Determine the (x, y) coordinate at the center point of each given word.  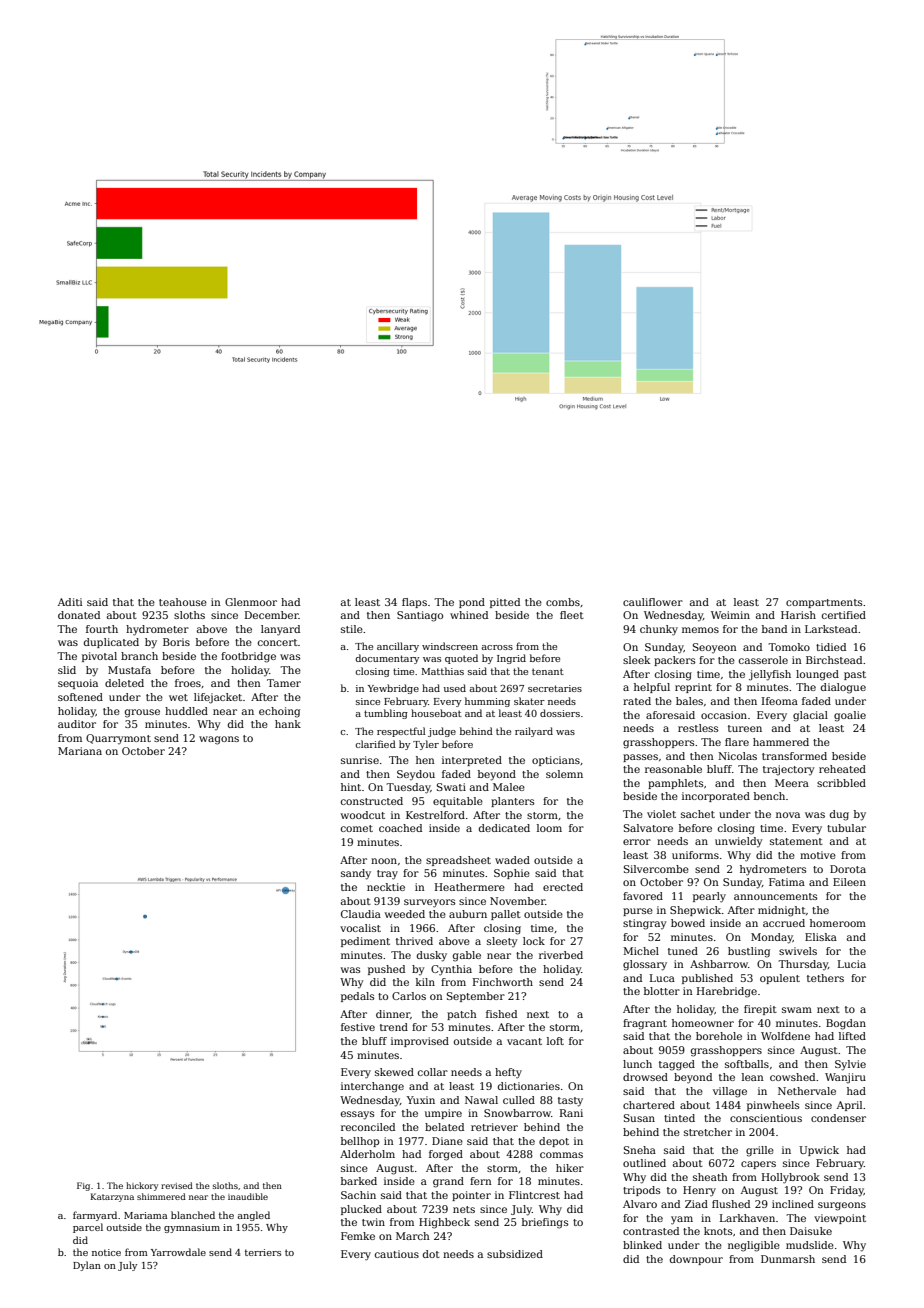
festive (358, 1027)
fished (501, 1014)
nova (788, 815)
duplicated (111, 643)
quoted (461, 659)
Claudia (361, 914)
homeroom (838, 923)
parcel (88, 1228)
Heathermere (470, 887)
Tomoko (789, 647)
